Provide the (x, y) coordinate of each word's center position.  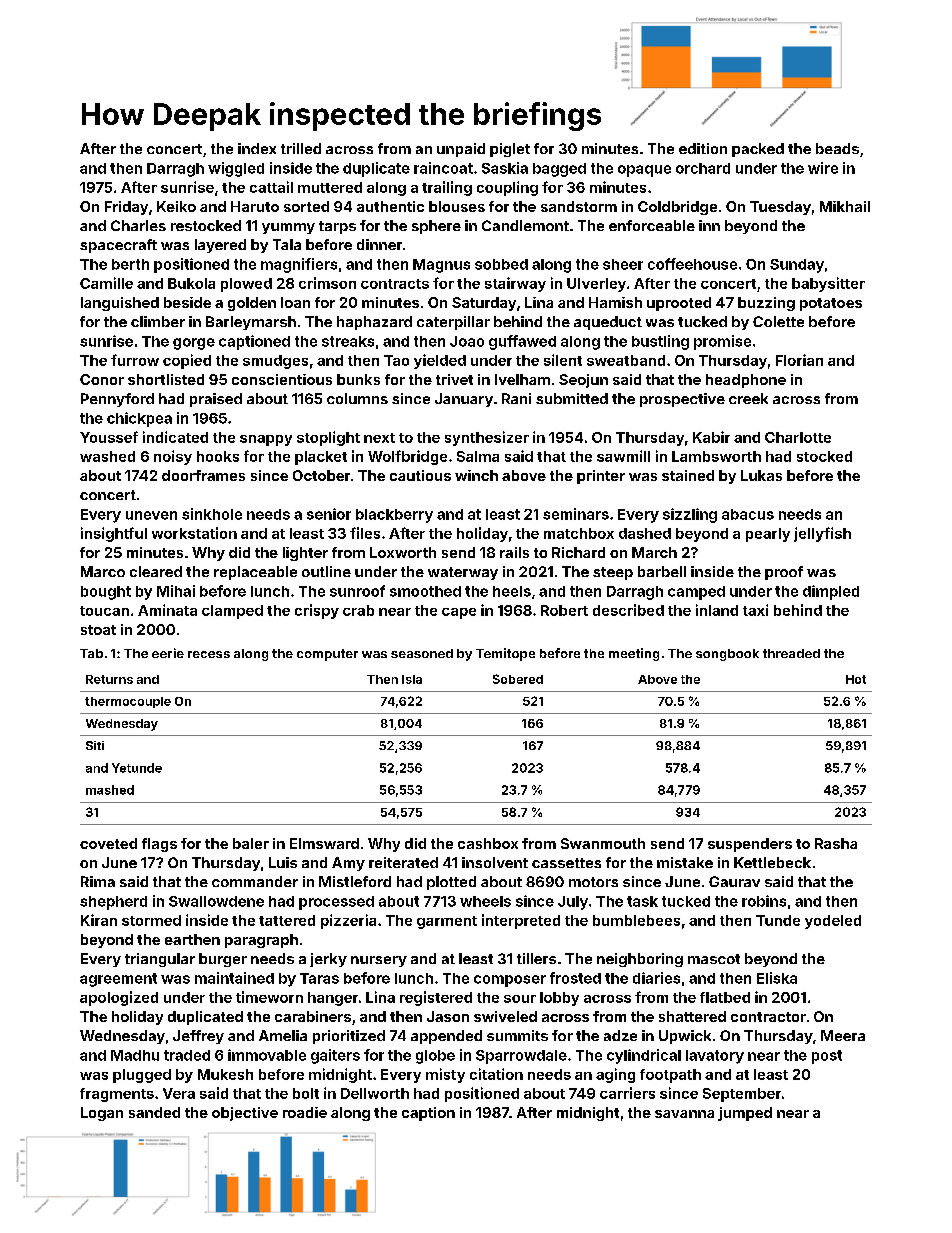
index (257, 148)
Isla (412, 679)
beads (837, 148)
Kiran (99, 920)
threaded (791, 653)
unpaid (461, 150)
